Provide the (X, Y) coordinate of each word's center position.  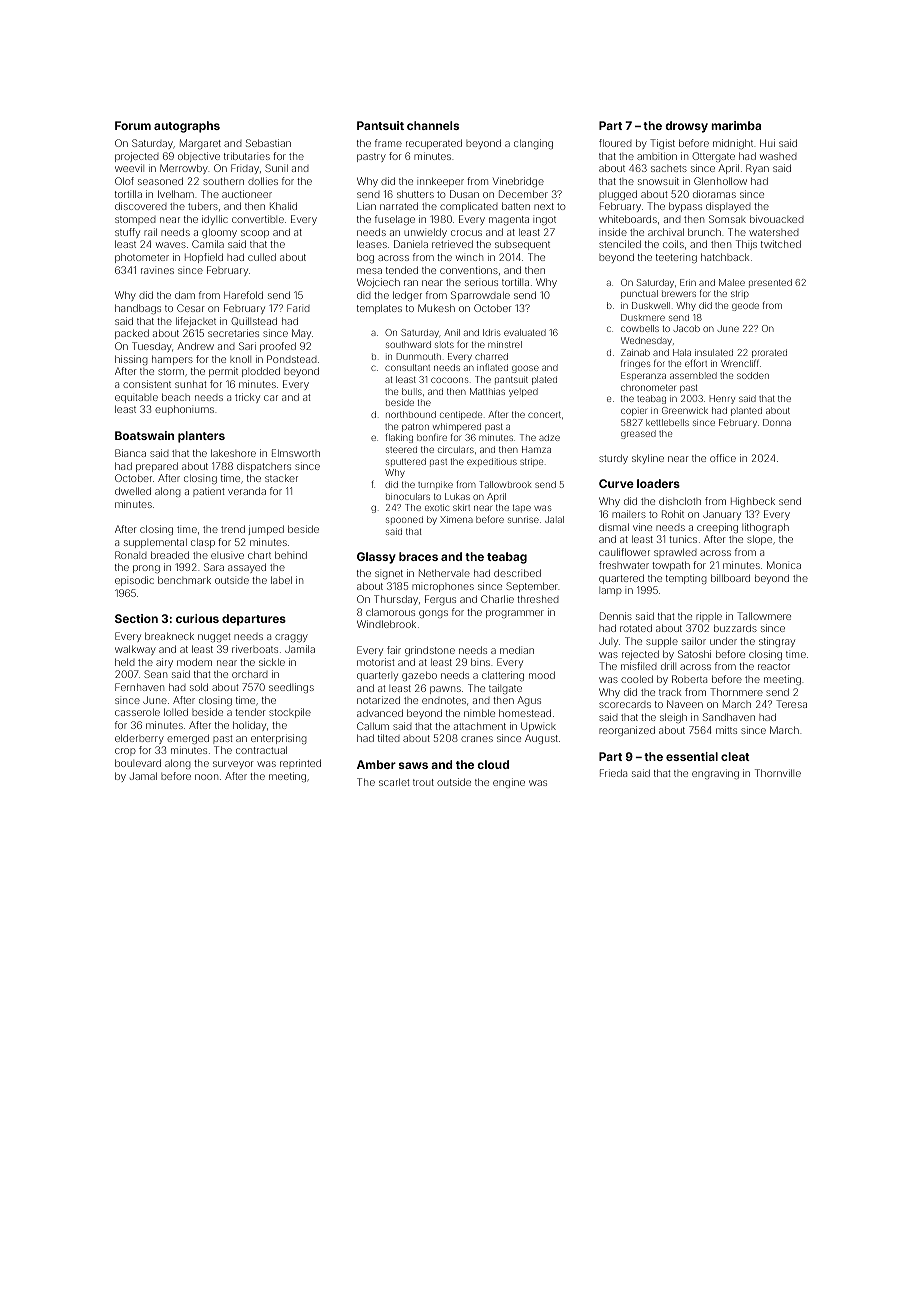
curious (197, 618)
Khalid (283, 206)
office (723, 458)
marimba (736, 125)
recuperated (434, 144)
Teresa (791, 704)
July (608, 642)
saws (413, 765)
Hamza (536, 449)
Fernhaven (139, 687)
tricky (247, 398)
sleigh (673, 718)
